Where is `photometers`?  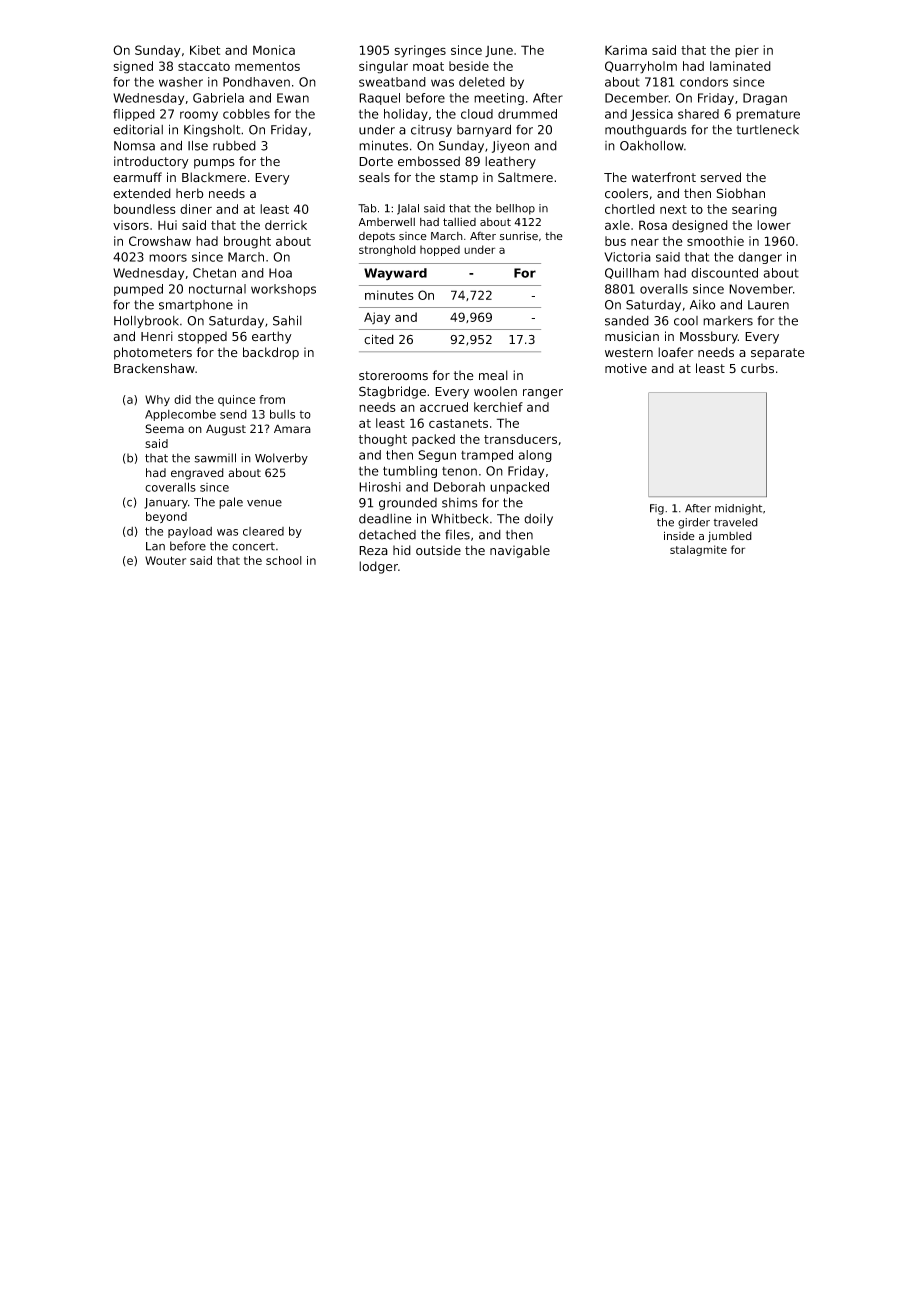 photometers is located at coordinates (153, 353).
